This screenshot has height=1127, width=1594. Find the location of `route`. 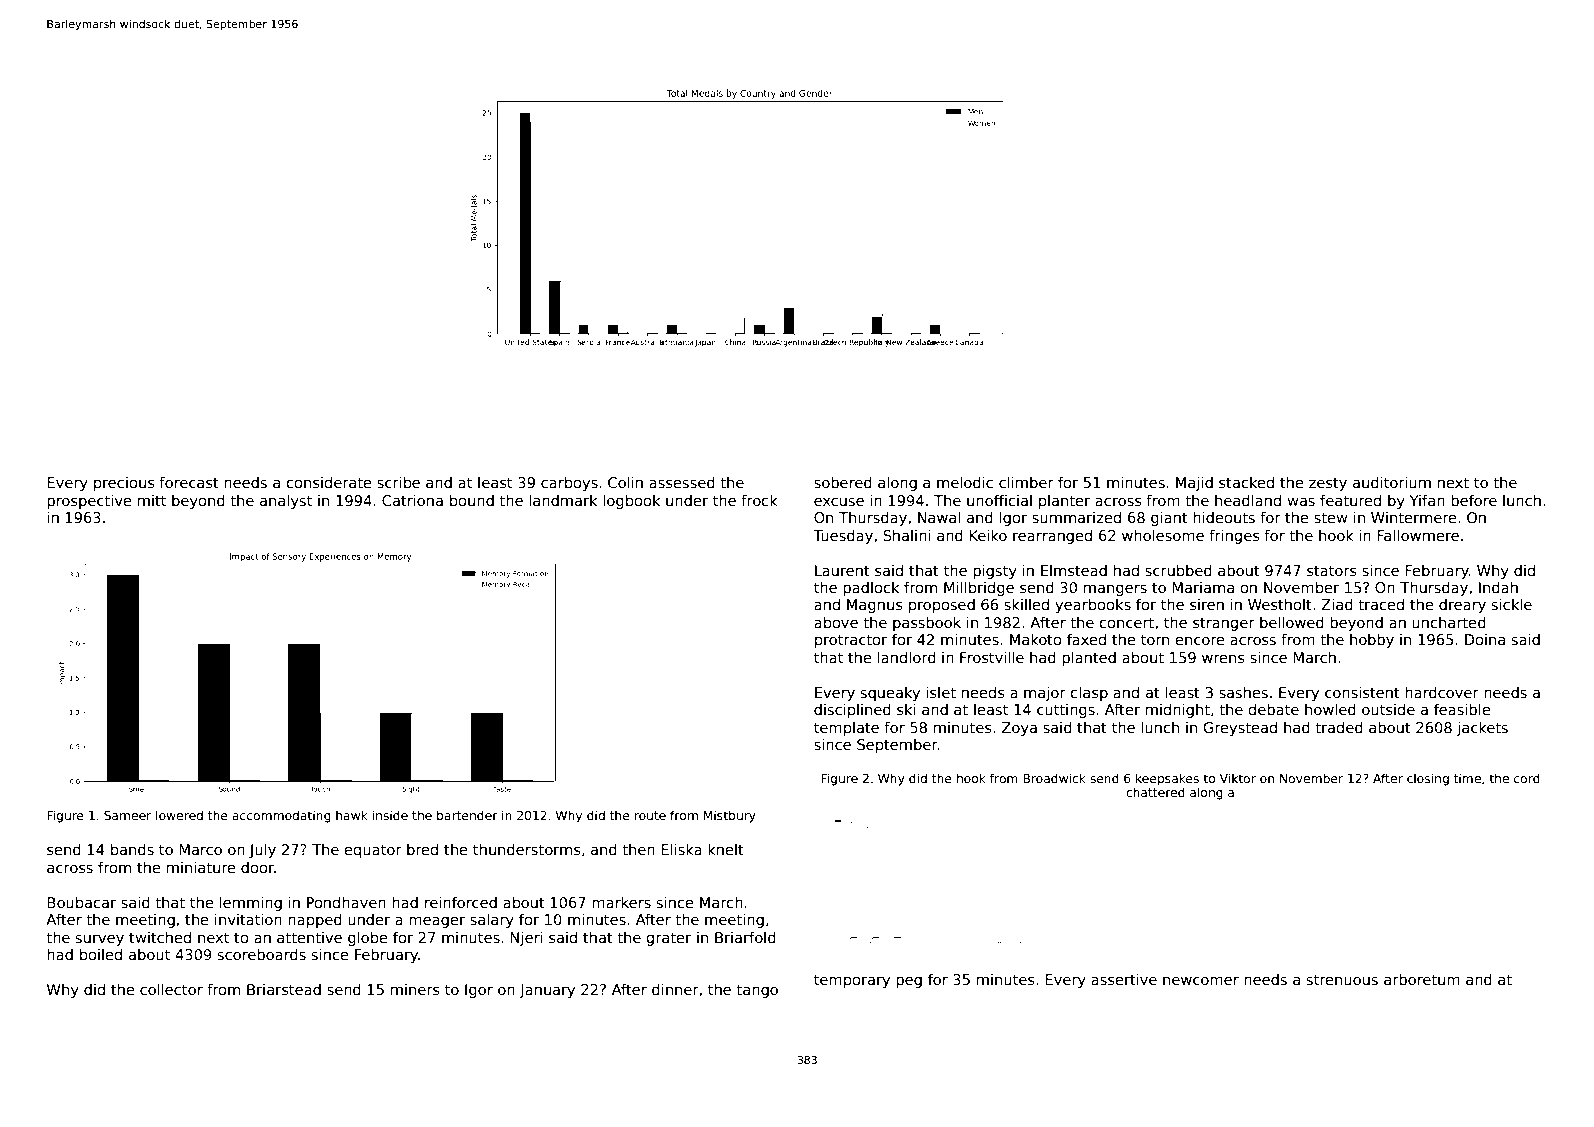

route is located at coordinates (650, 815).
